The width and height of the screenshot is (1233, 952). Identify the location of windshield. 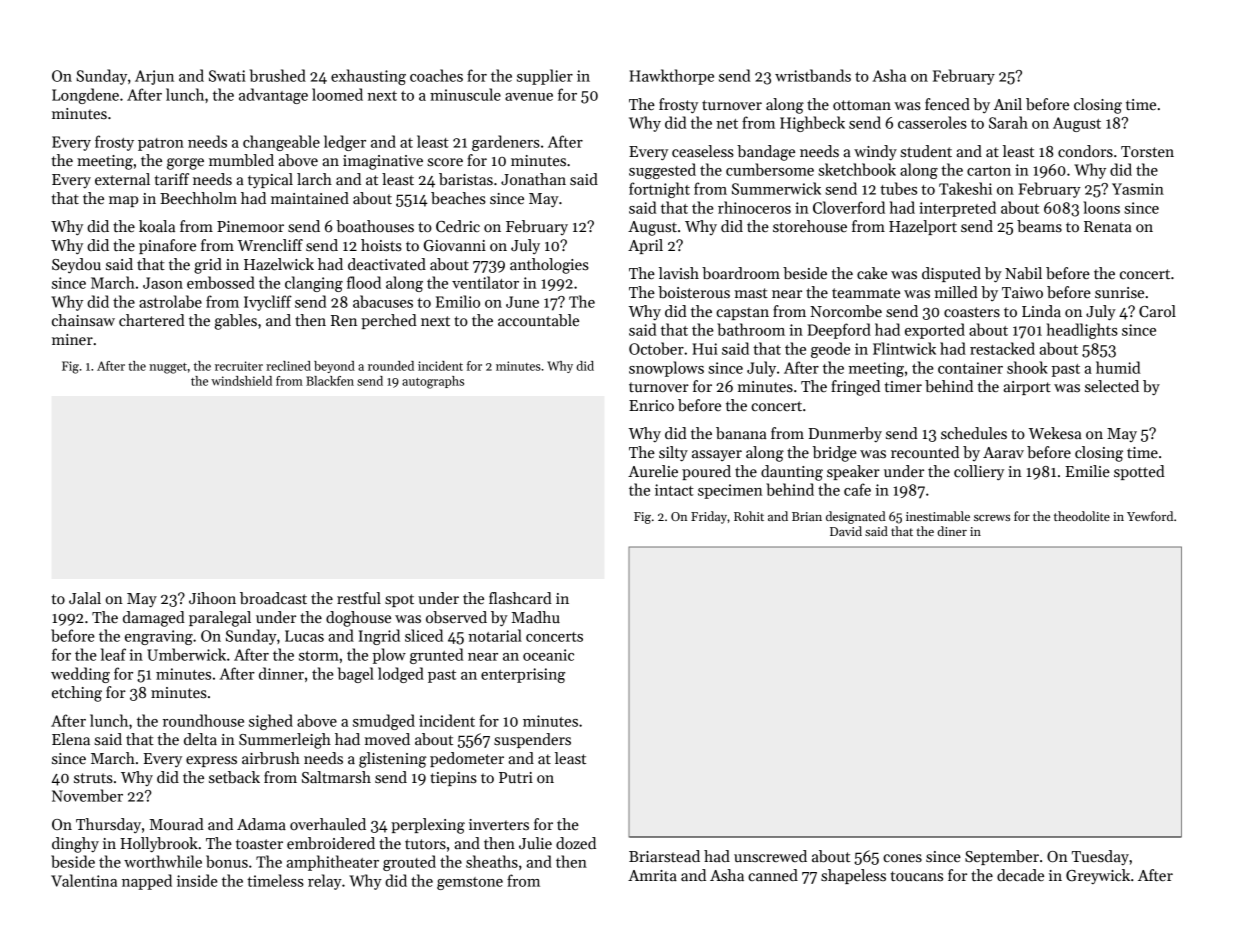
(241, 381).
